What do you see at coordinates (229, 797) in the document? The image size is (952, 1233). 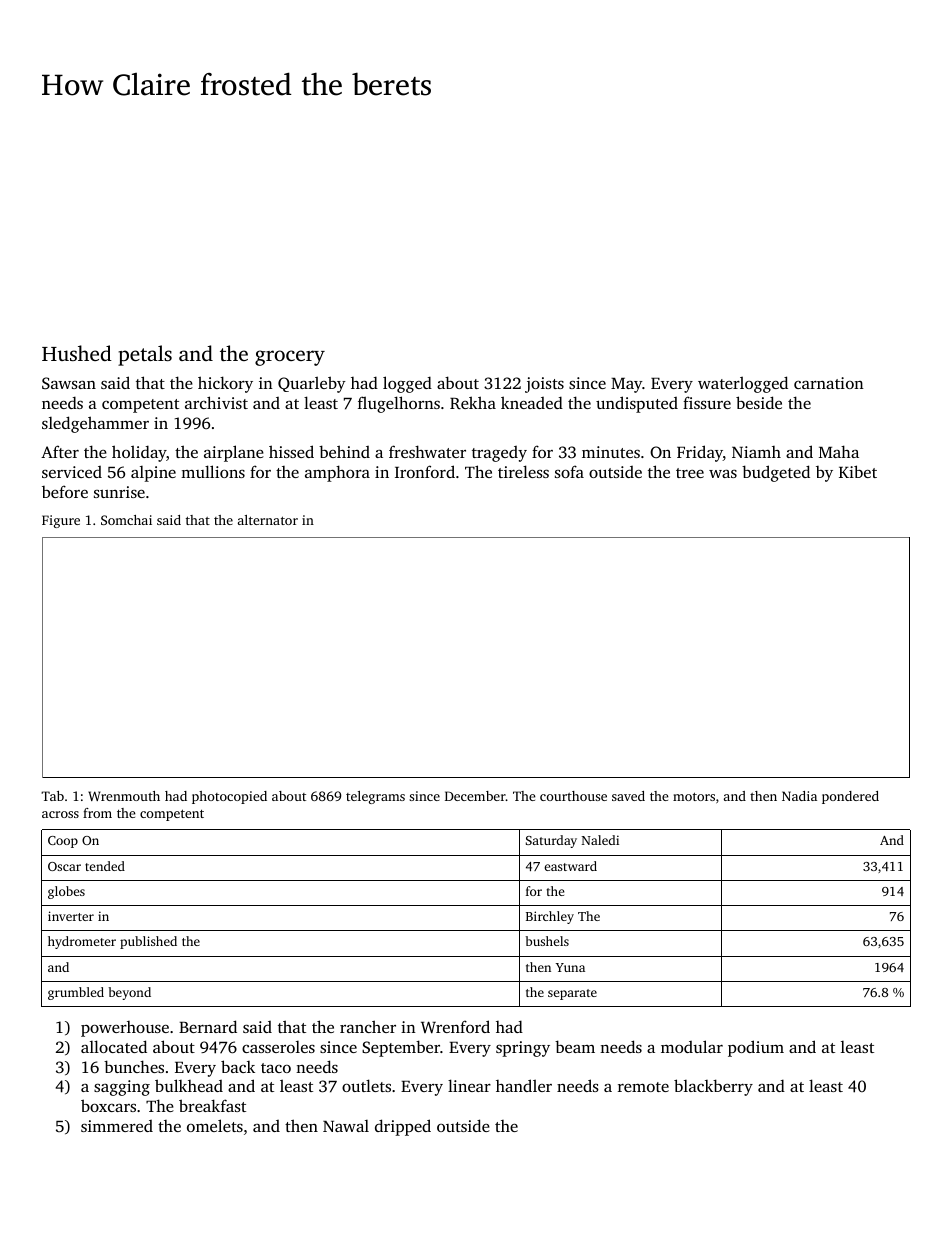 I see `photocopied` at bounding box center [229, 797].
